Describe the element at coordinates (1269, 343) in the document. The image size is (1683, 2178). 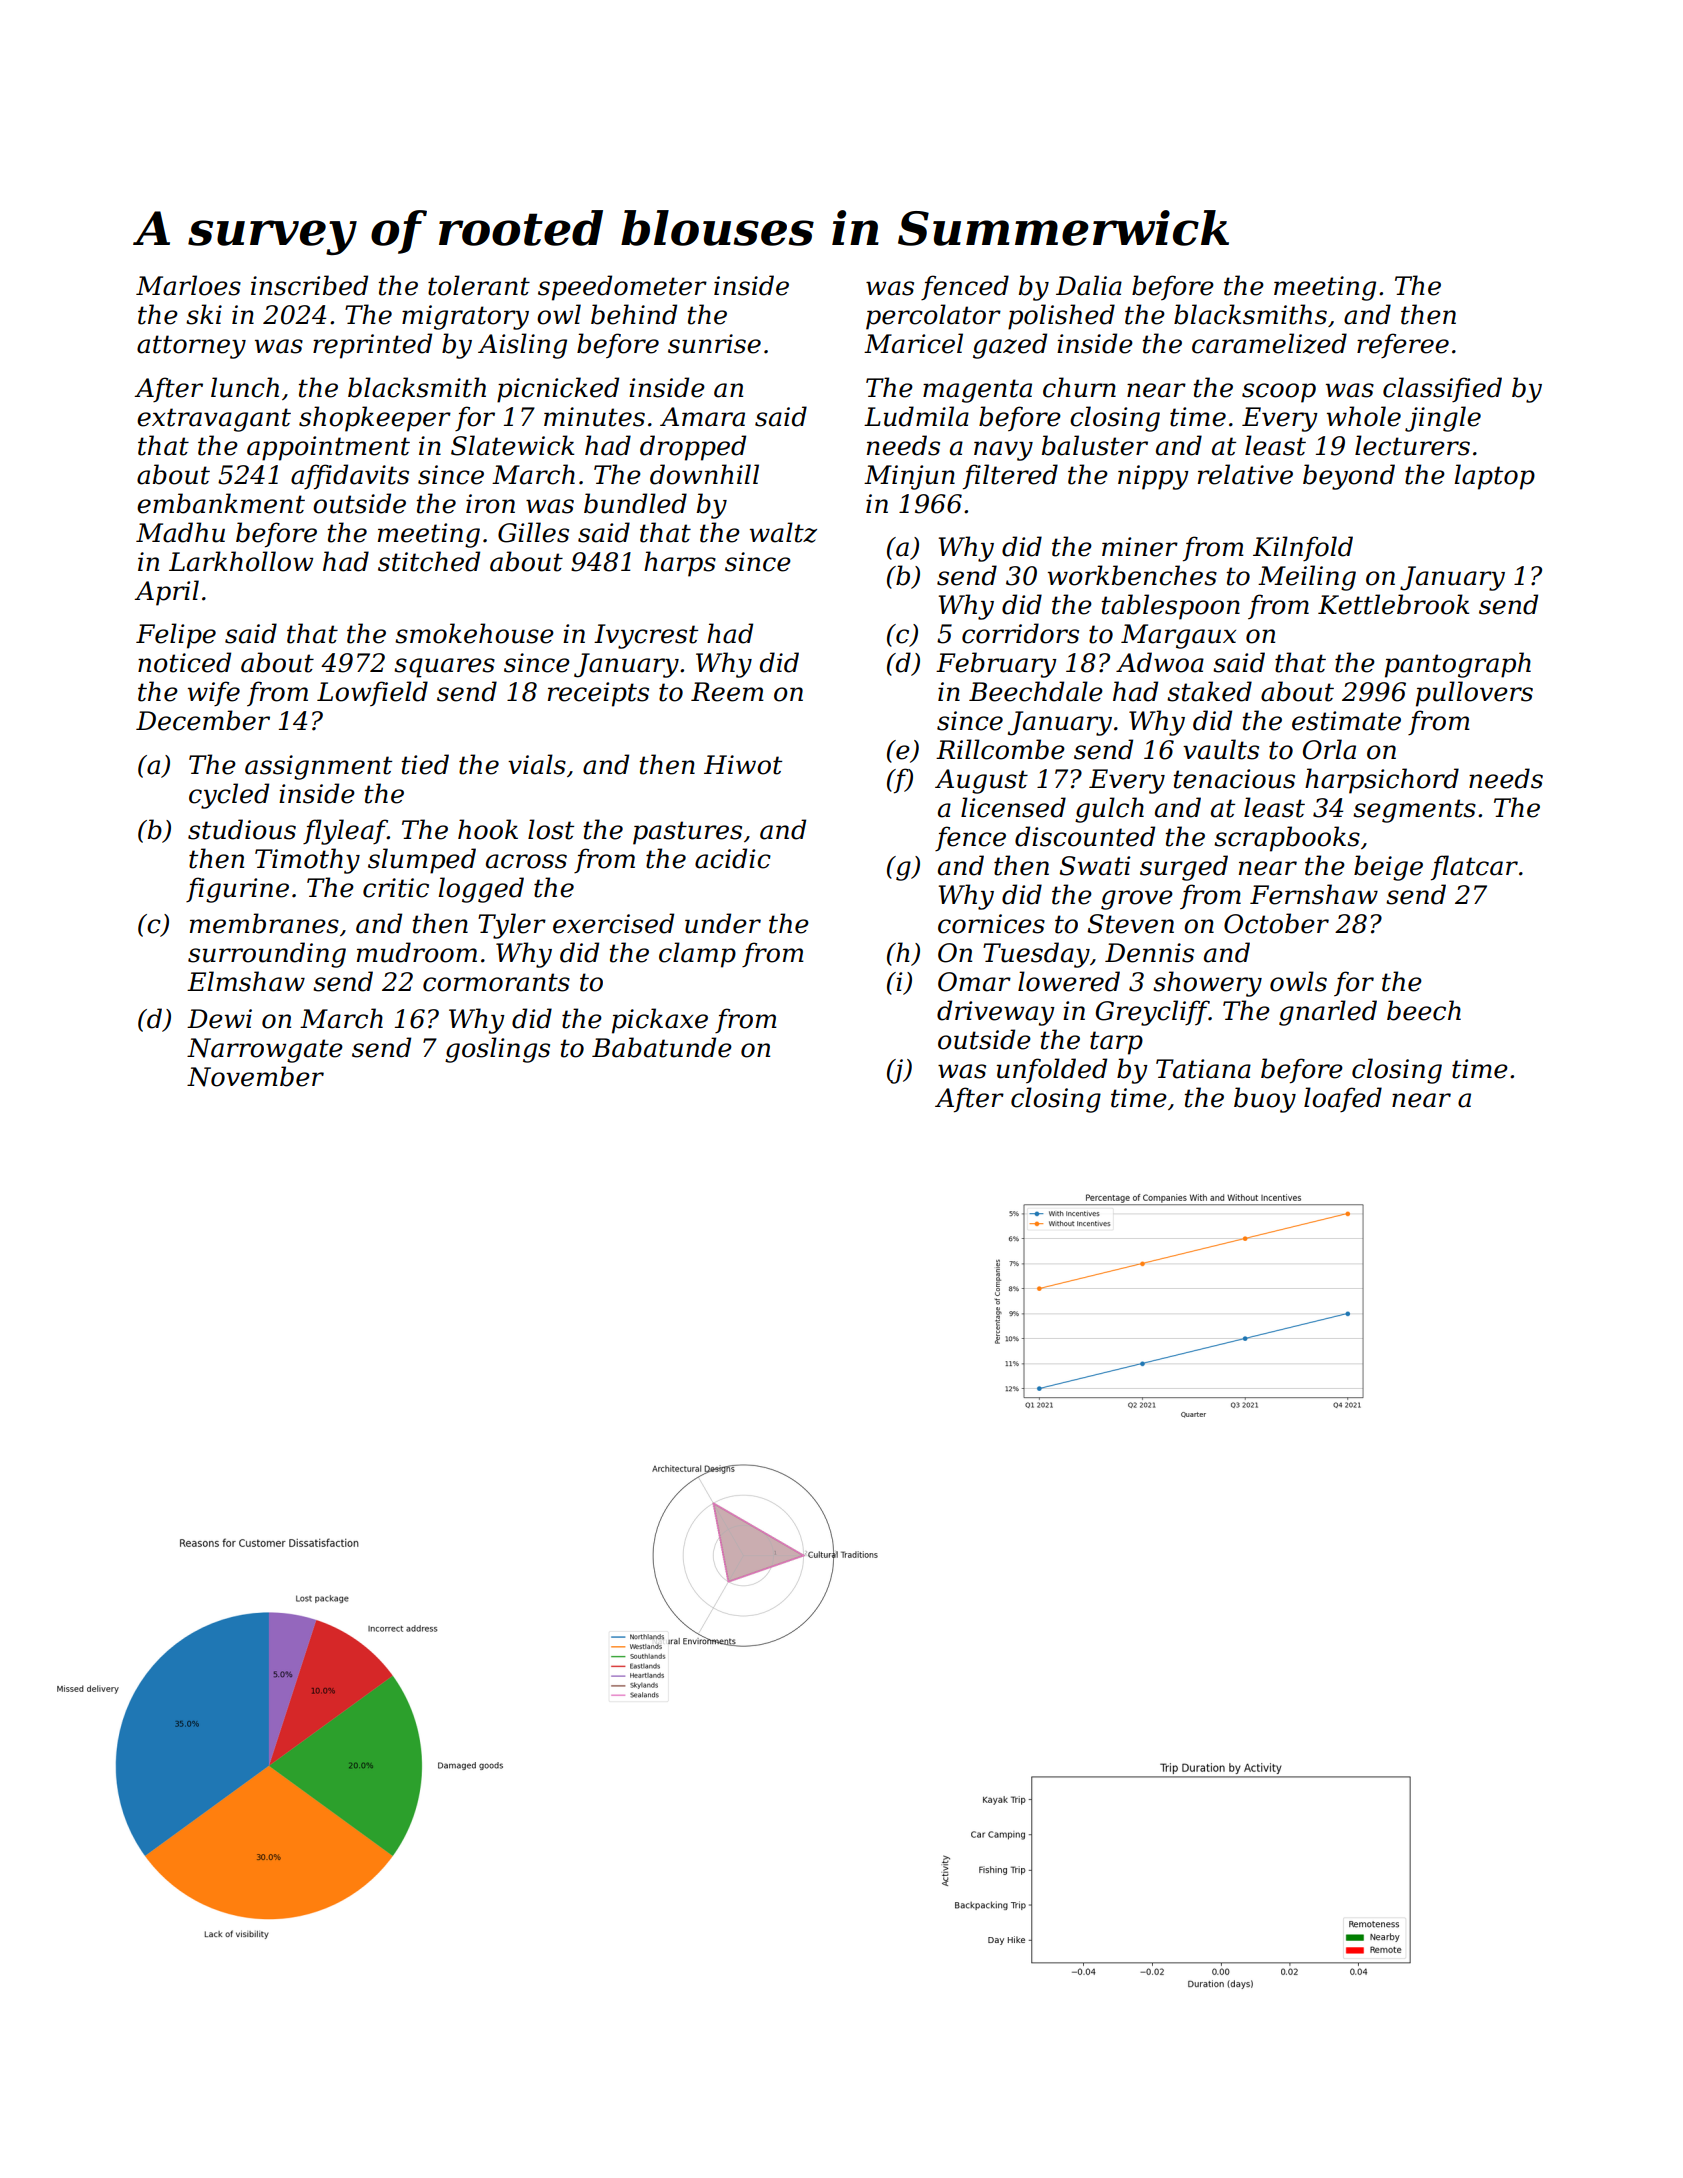
I see `caramelized` at that location.
